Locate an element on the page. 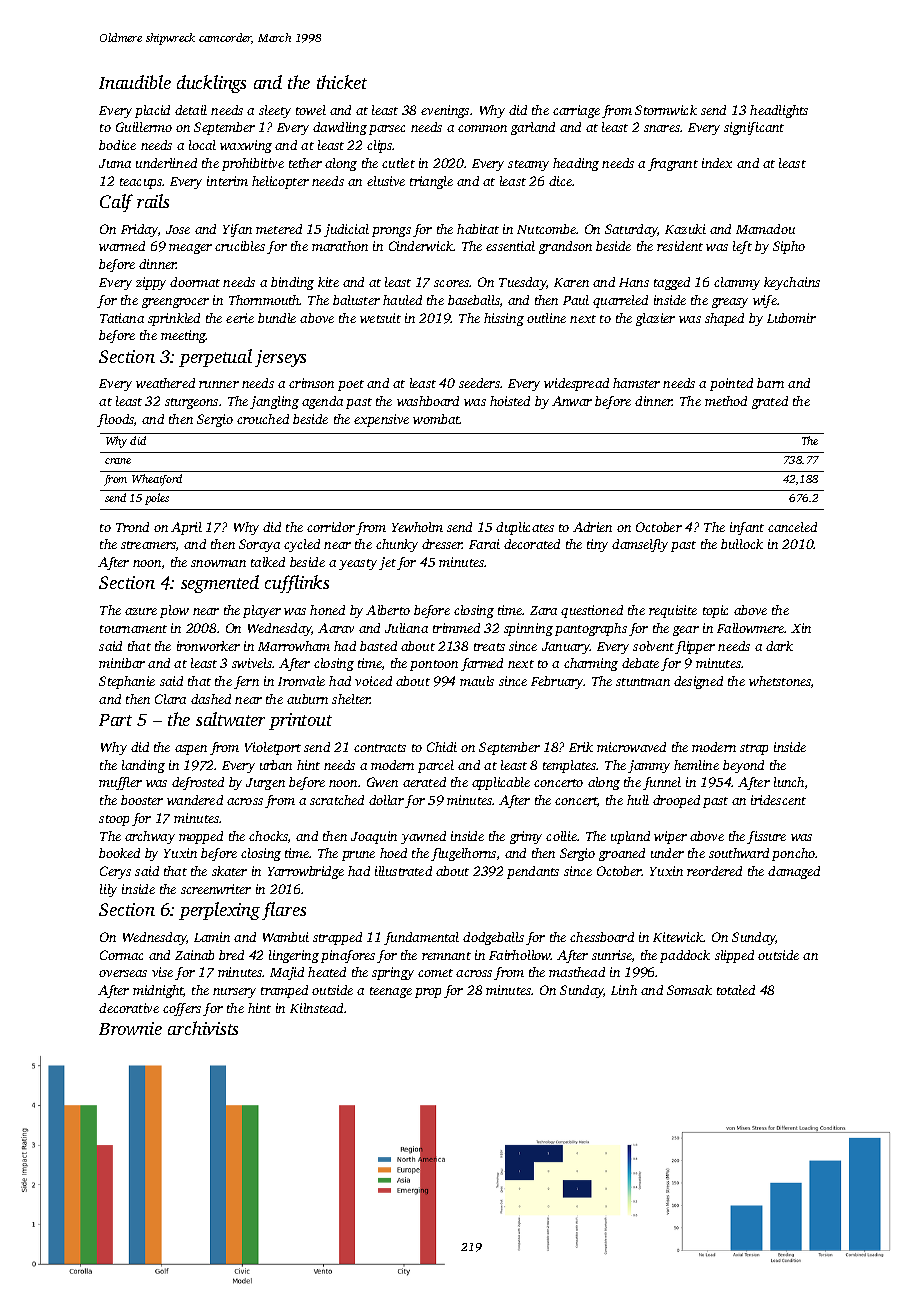  dark is located at coordinates (779, 646).
